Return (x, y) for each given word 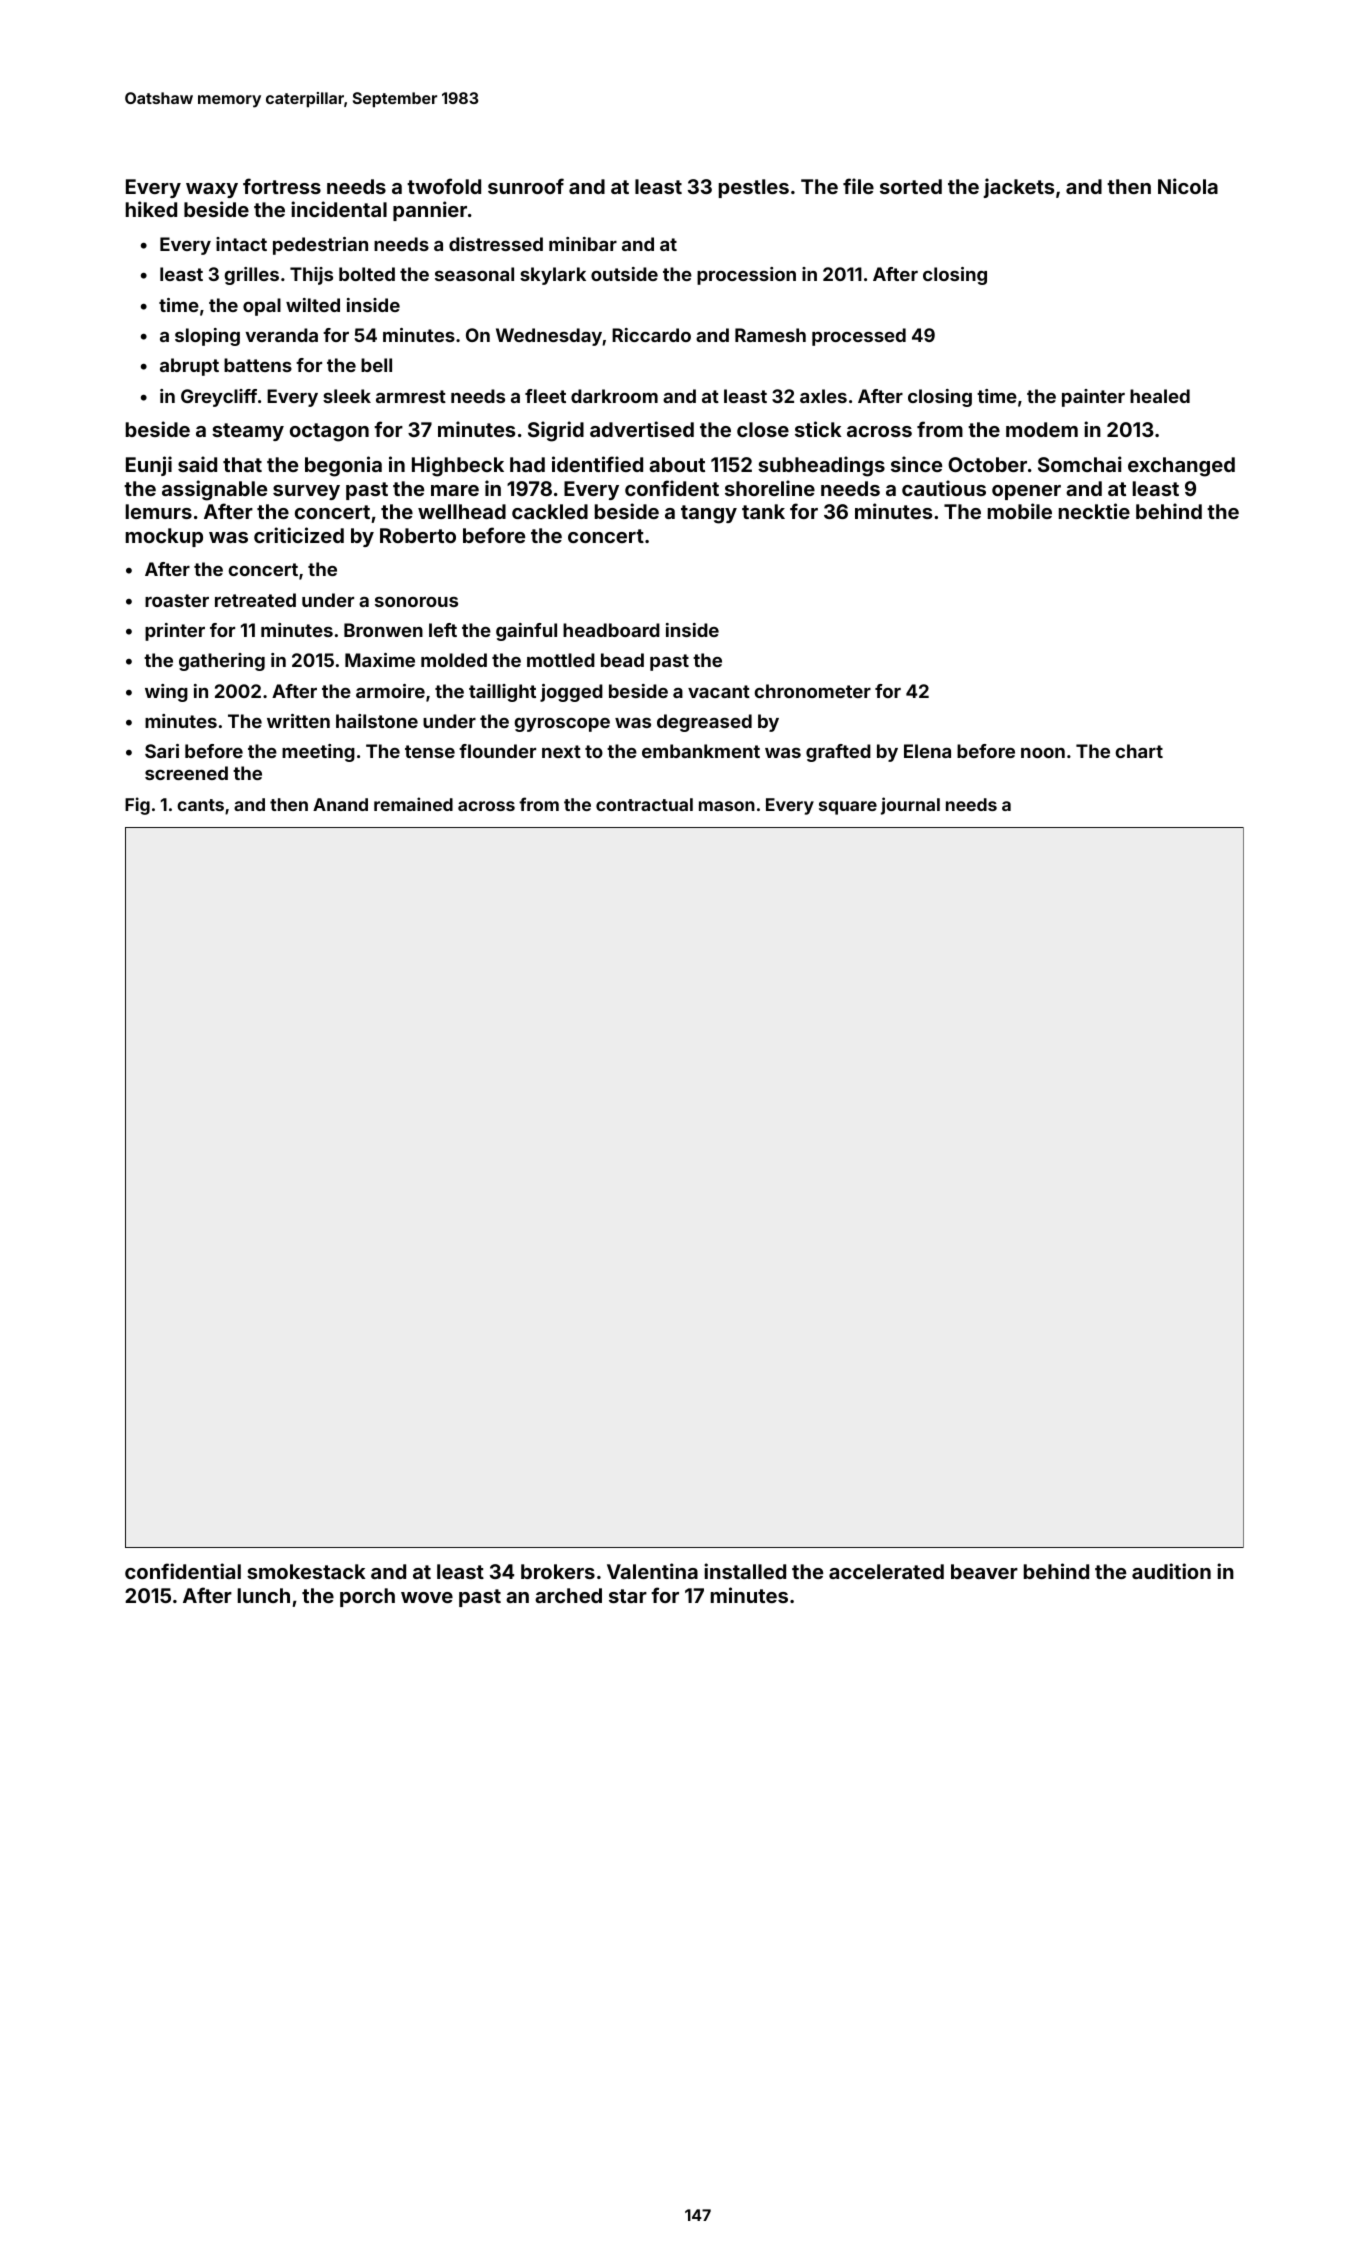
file (858, 186)
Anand (340, 804)
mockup (164, 537)
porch (367, 1597)
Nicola (1188, 186)
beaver (984, 1571)
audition (1171, 1571)
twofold (444, 186)
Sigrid (556, 431)
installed (745, 1571)
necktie (1094, 511)
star (628, 1596)
